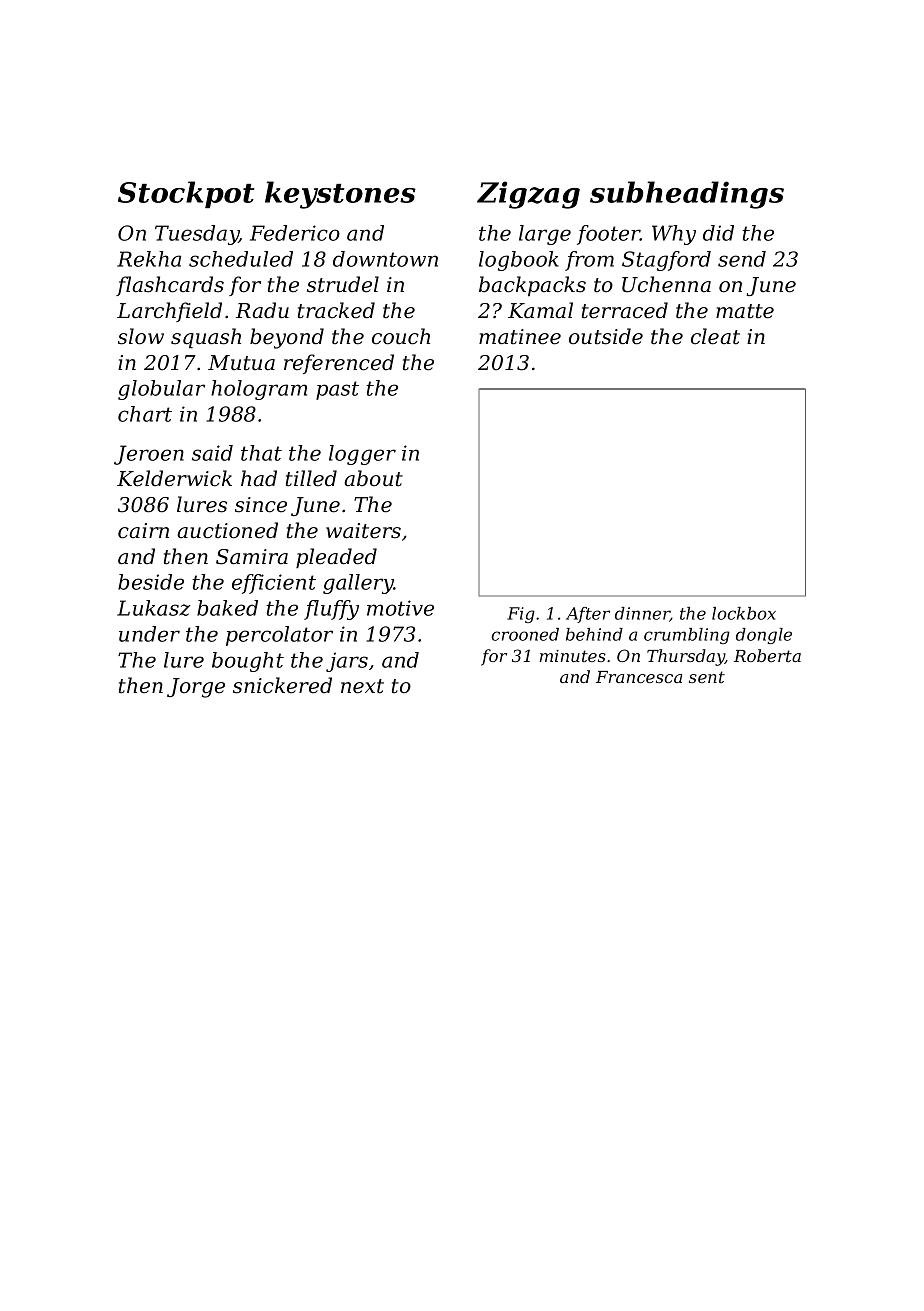 The image size is (924, 1311). What do you see at coordinates (259, 390) in the image?
I see `hologram` at bounding box center [259, 390].
